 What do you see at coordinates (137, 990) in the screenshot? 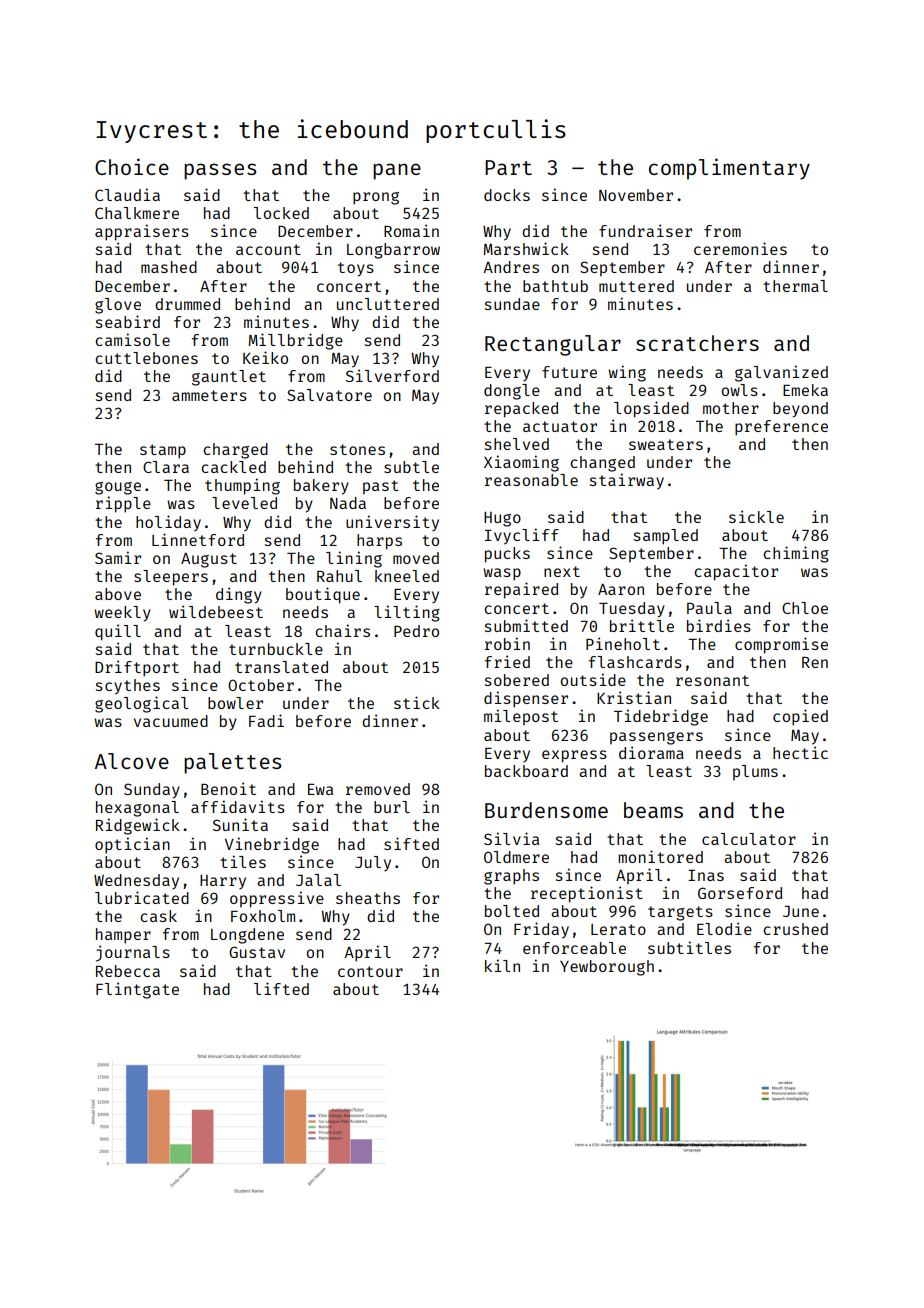
I see `Flintgate` at bounding box center [137, 990].
